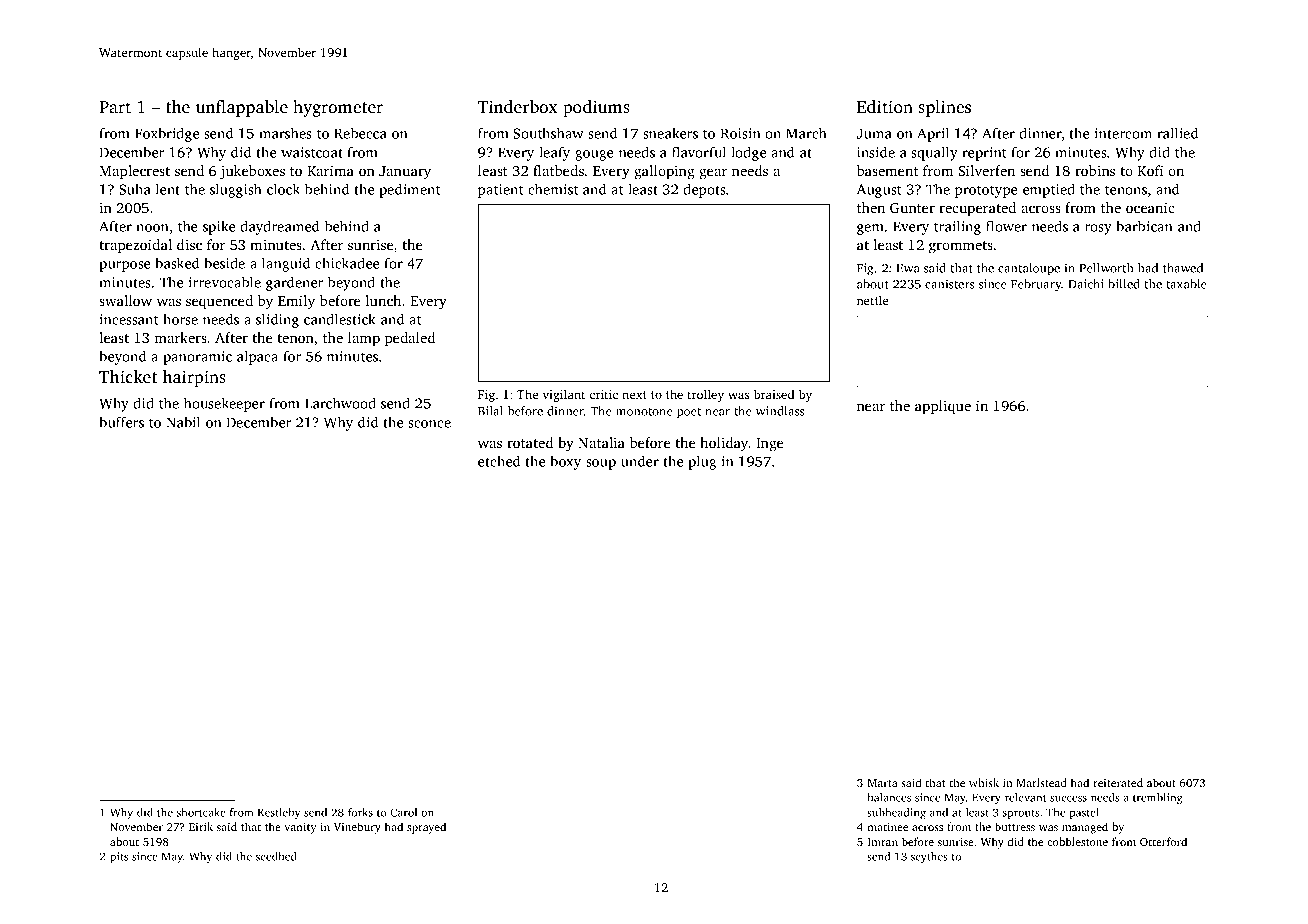 This screenshot has height=924, width=1308. I want to click on scythes, so click(929, 857).
